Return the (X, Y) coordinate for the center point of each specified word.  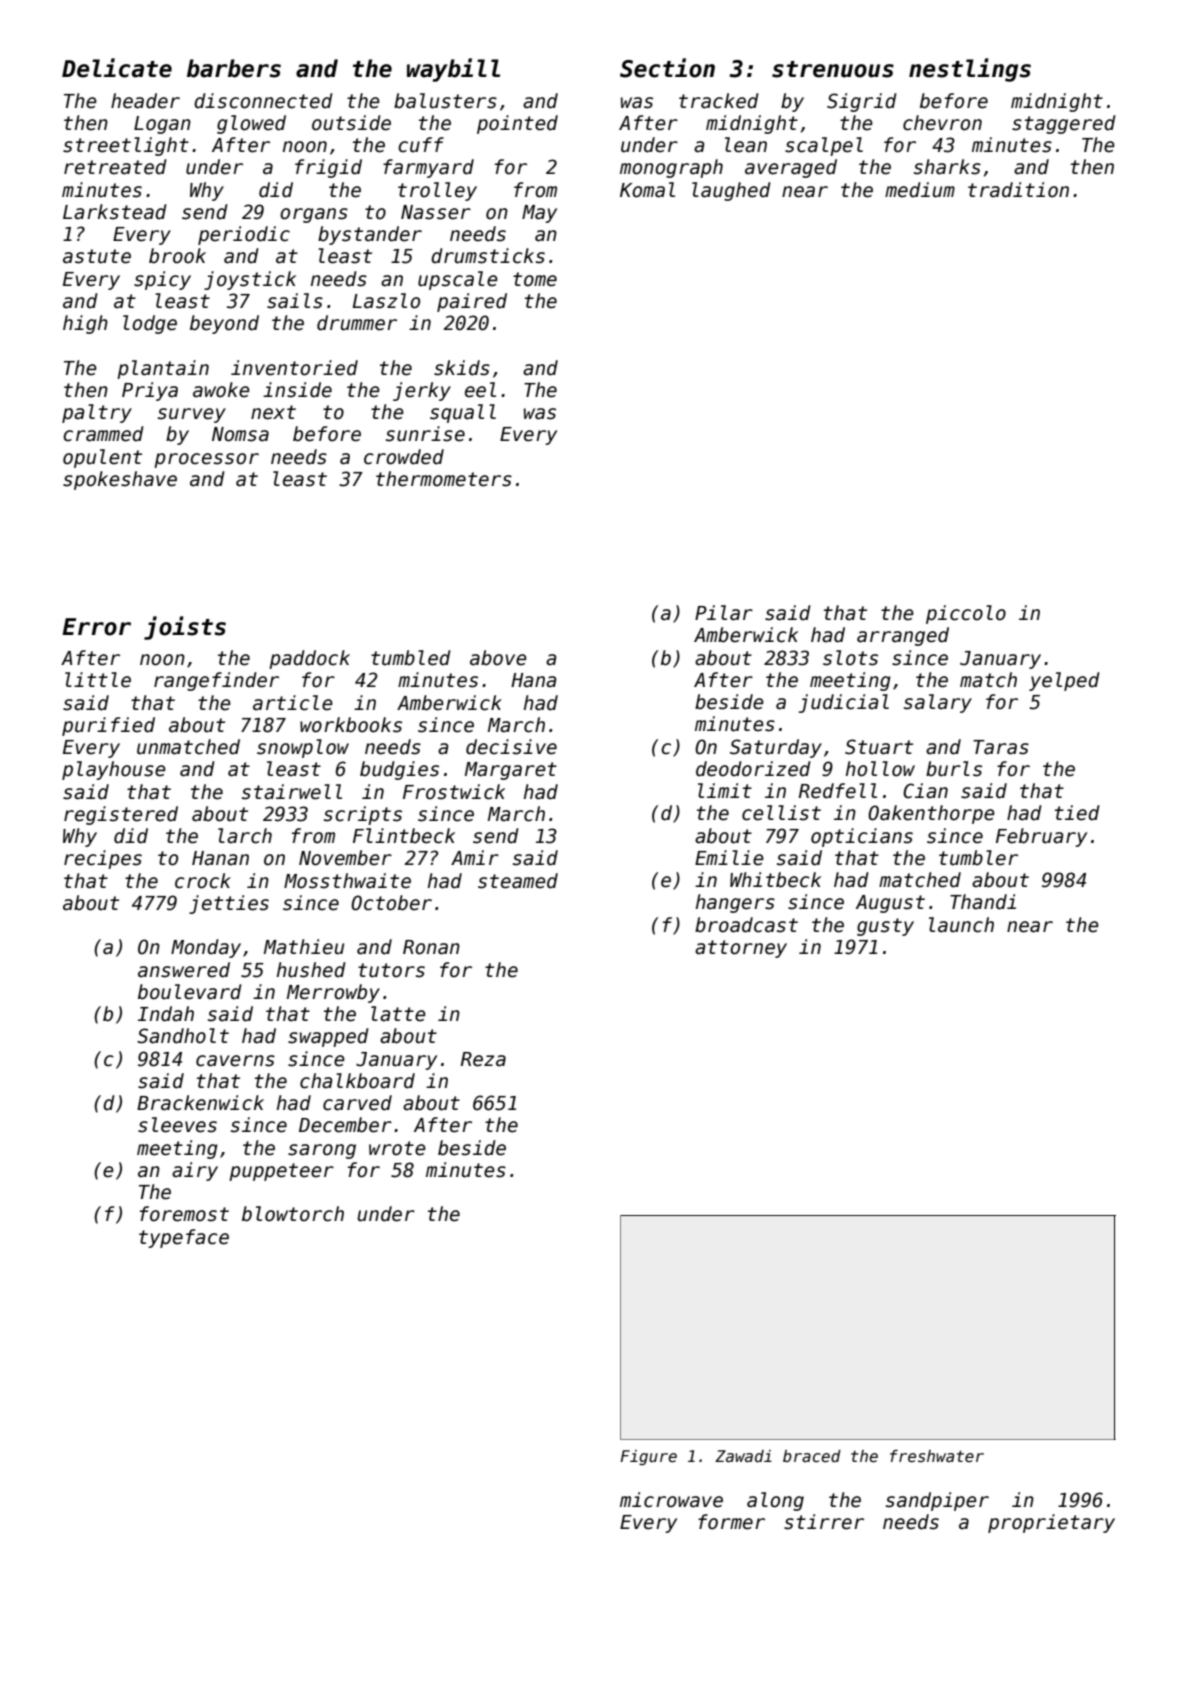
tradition (1018, 190)
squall (463, 413)
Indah (166, 1014)
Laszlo (386, 301)
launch (961, 925)
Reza (483, 1059)
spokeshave (120, 480)
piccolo (966, 614)
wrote (397, 1148)
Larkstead (115, 212)
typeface (184, 1238)
